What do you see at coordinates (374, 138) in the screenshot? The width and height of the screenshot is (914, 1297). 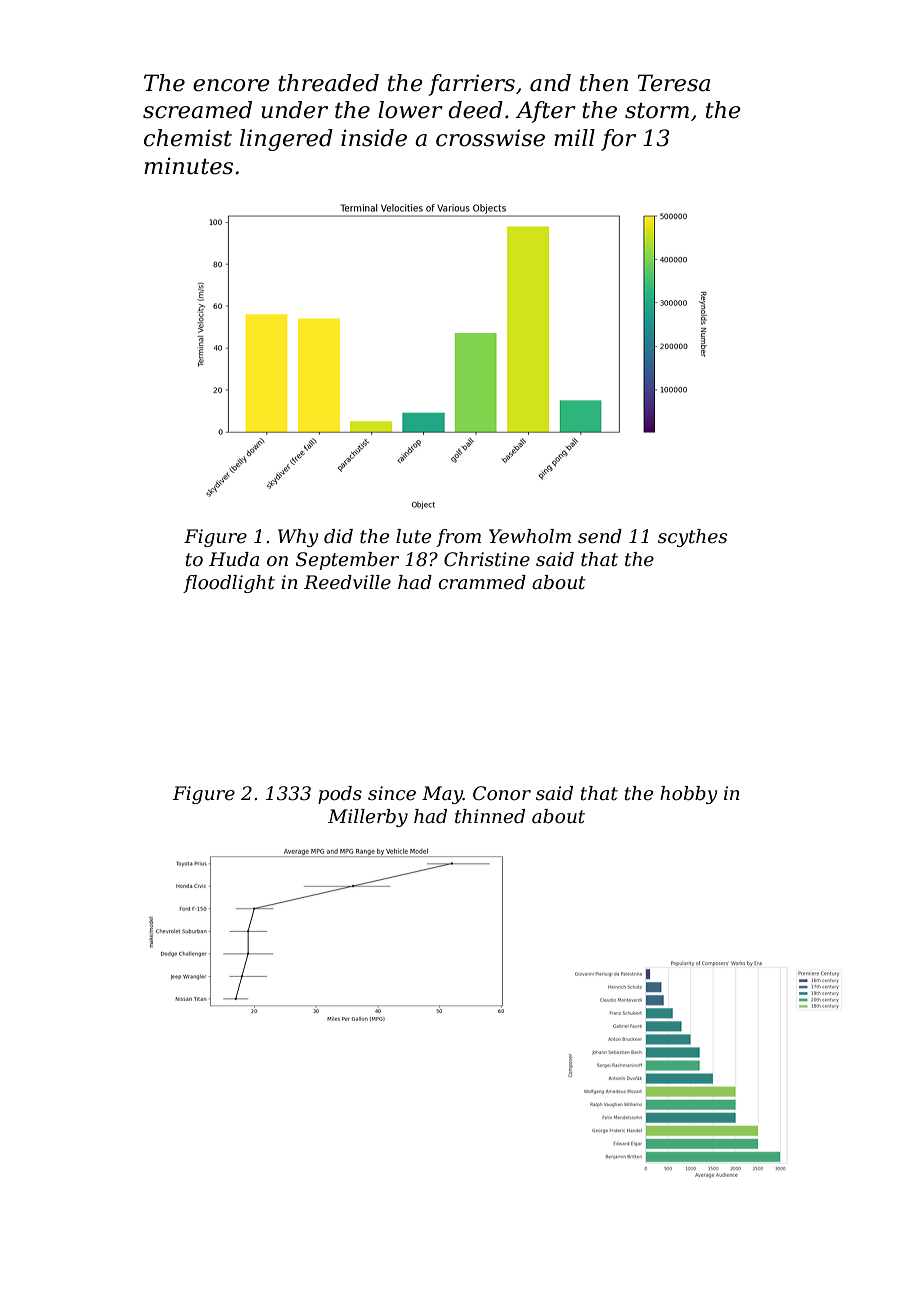 I see `inside` at bounding box center [374, 138].
